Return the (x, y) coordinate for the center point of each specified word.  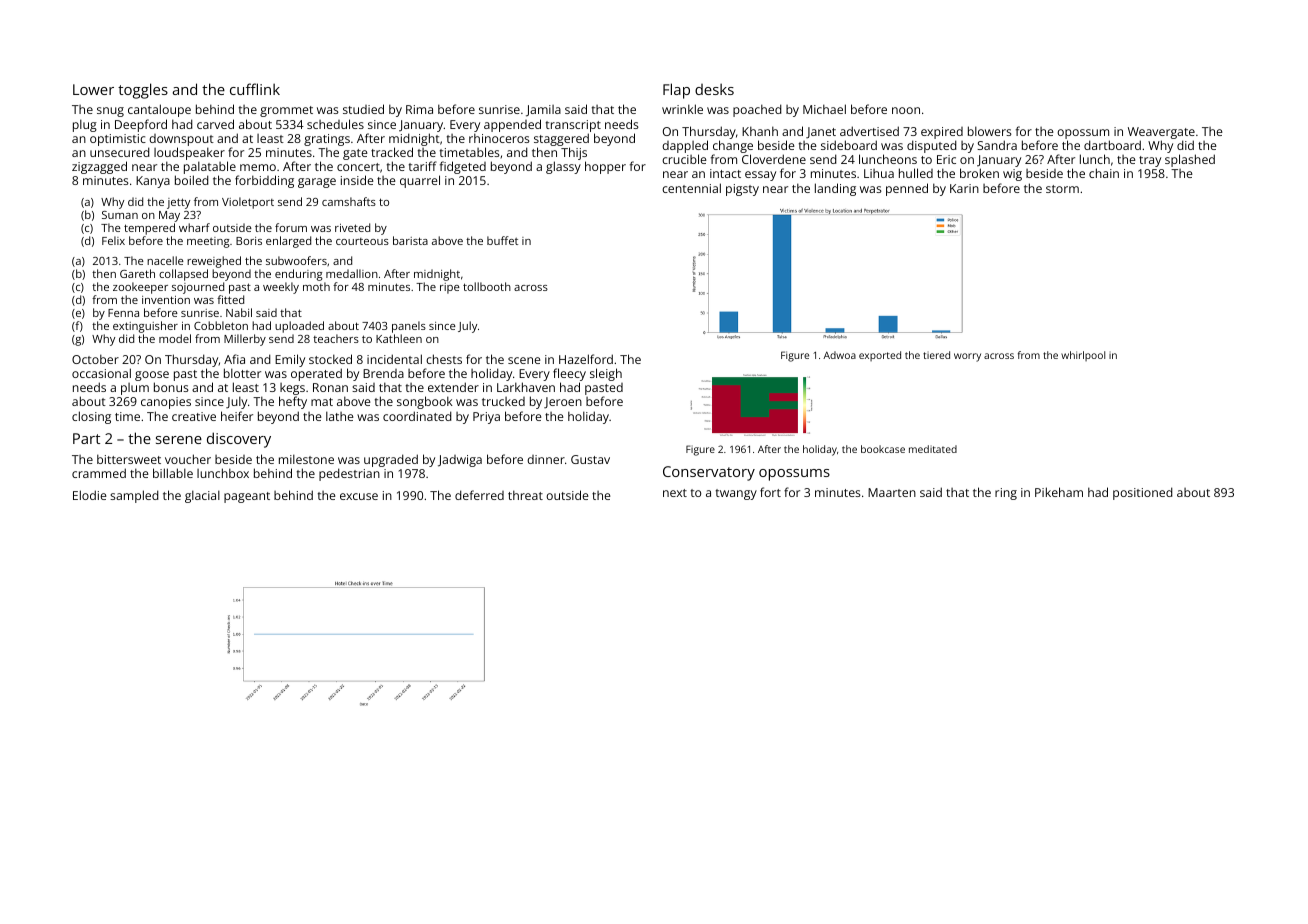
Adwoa (839, 355)
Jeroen (563, 403)
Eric (946, 159)
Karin (964, 188)
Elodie (90, 495)
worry (967, 357)
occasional (101, 373)
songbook (425, 402)
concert (358, 167)
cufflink (255, 89)
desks (714, 89)
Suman (120, 215)
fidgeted (462, 168)
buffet (502, 240)
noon (906, 110)
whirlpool (1083, 356)
